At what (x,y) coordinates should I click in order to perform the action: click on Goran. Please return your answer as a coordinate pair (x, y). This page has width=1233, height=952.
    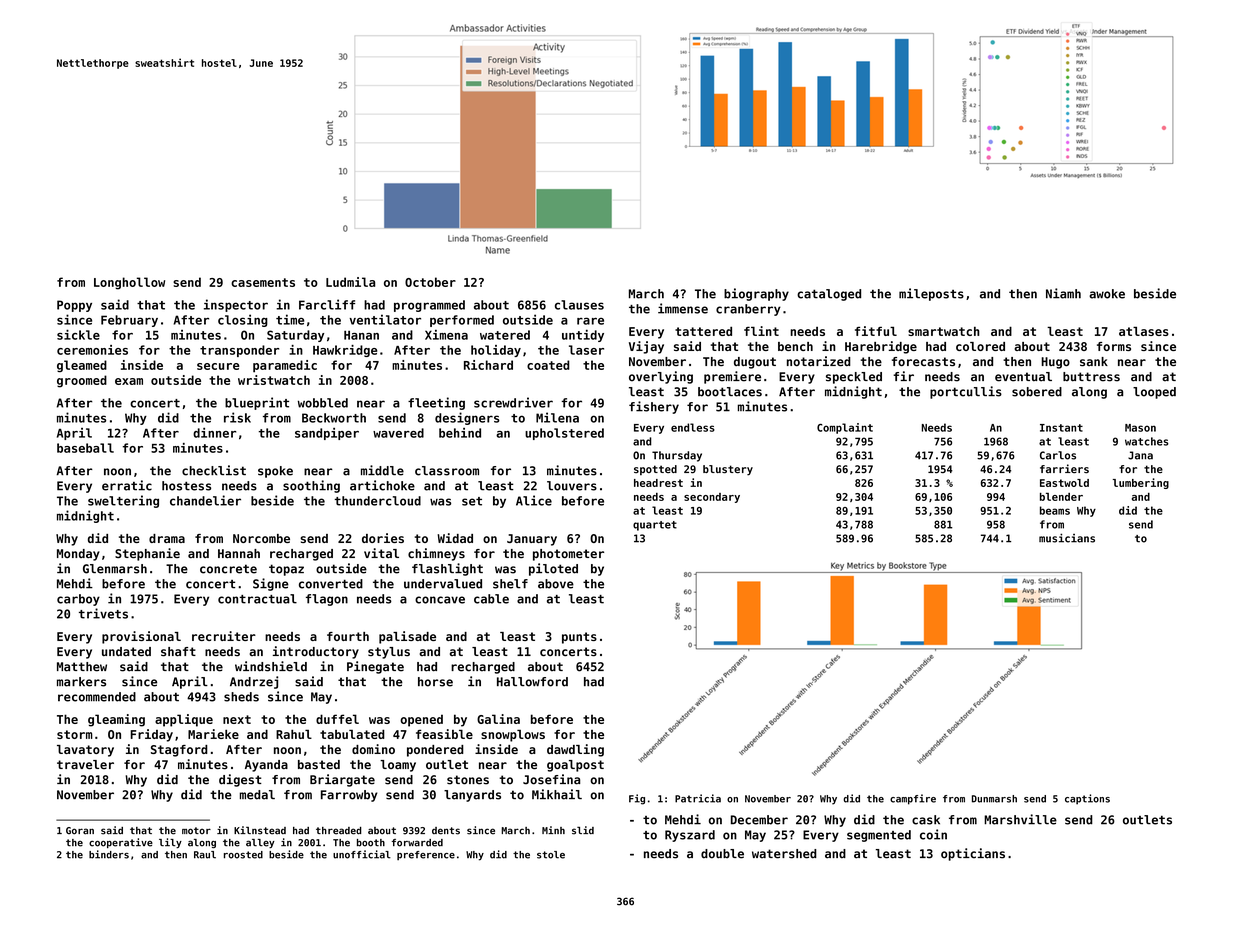
    Looking at the image, I should click on (80, 831).
